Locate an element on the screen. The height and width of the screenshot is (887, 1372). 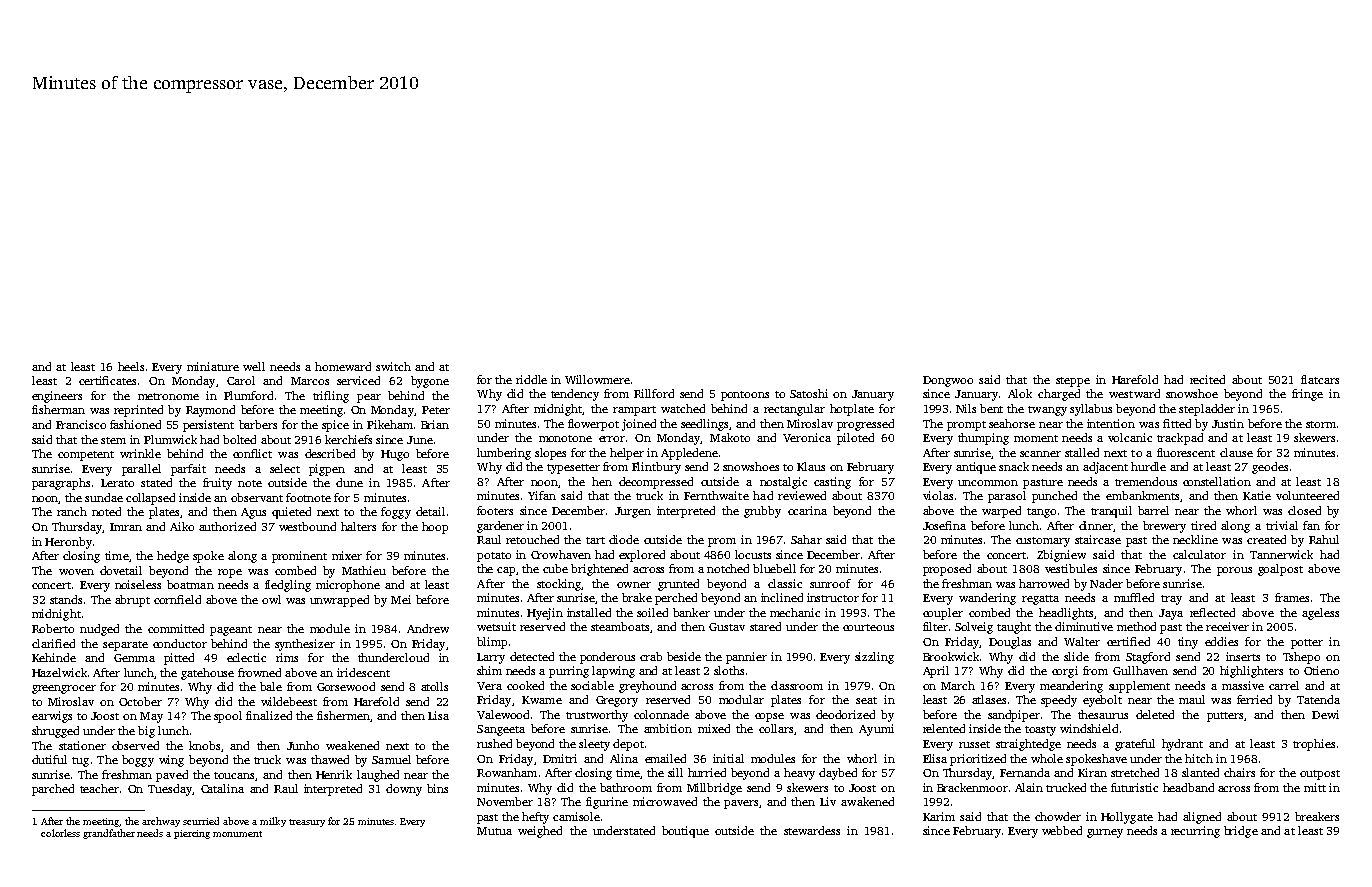
joined is located at coordinates (639, 425).
